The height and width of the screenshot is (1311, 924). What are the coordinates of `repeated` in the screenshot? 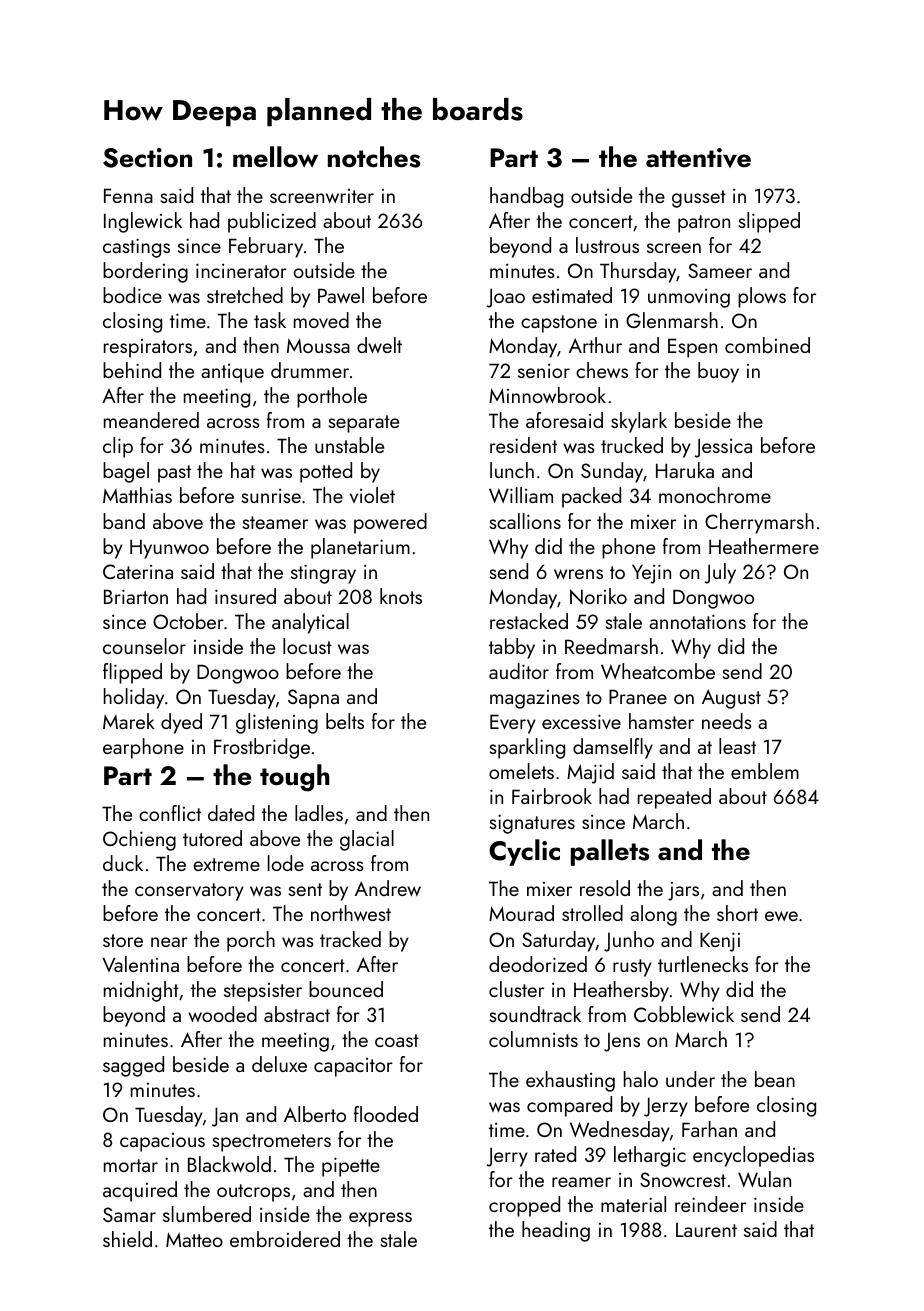 It's located at (674, 798).
